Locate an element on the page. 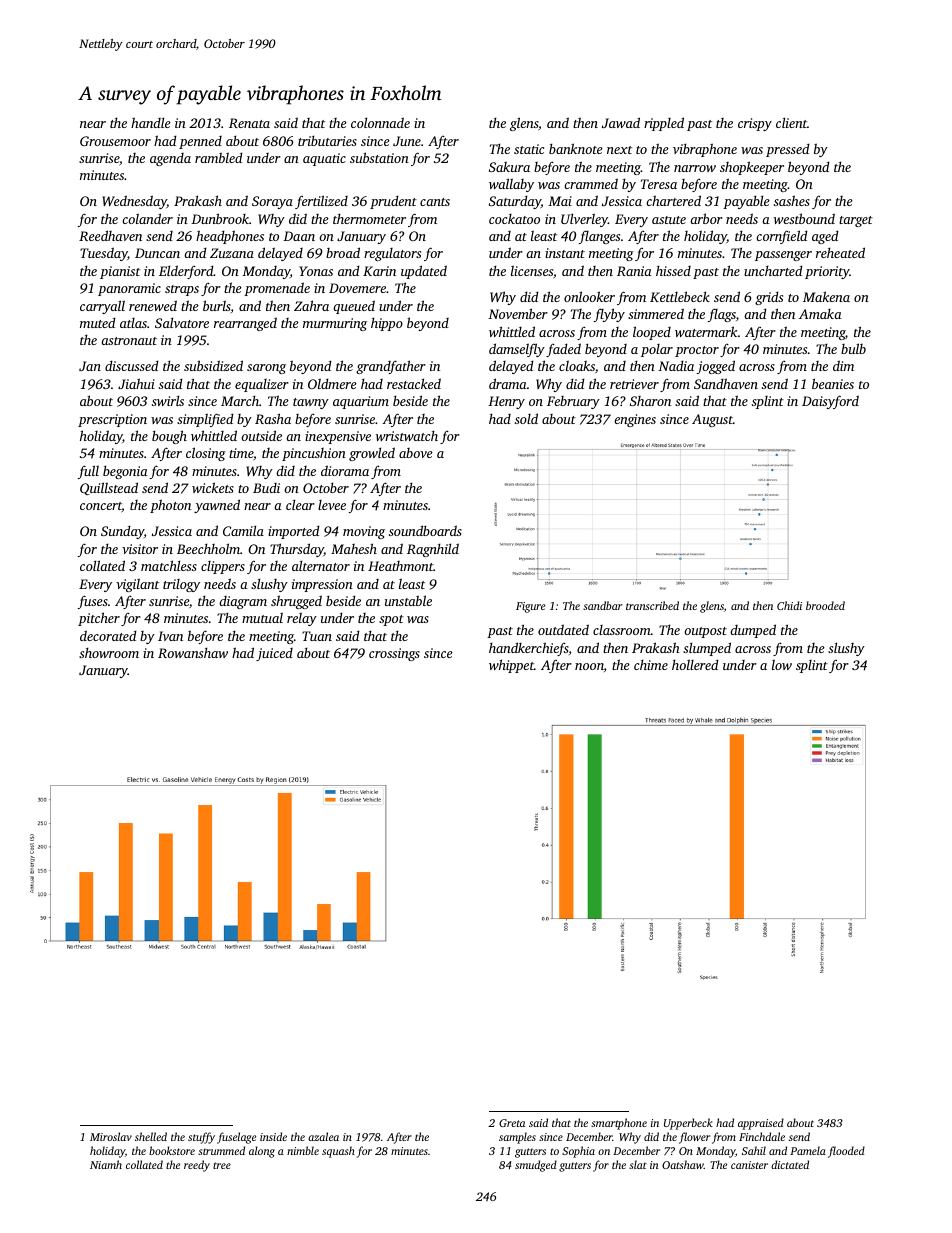 This document has height=1233, width=952. Daisyford is located at coordinates (830, 402).
